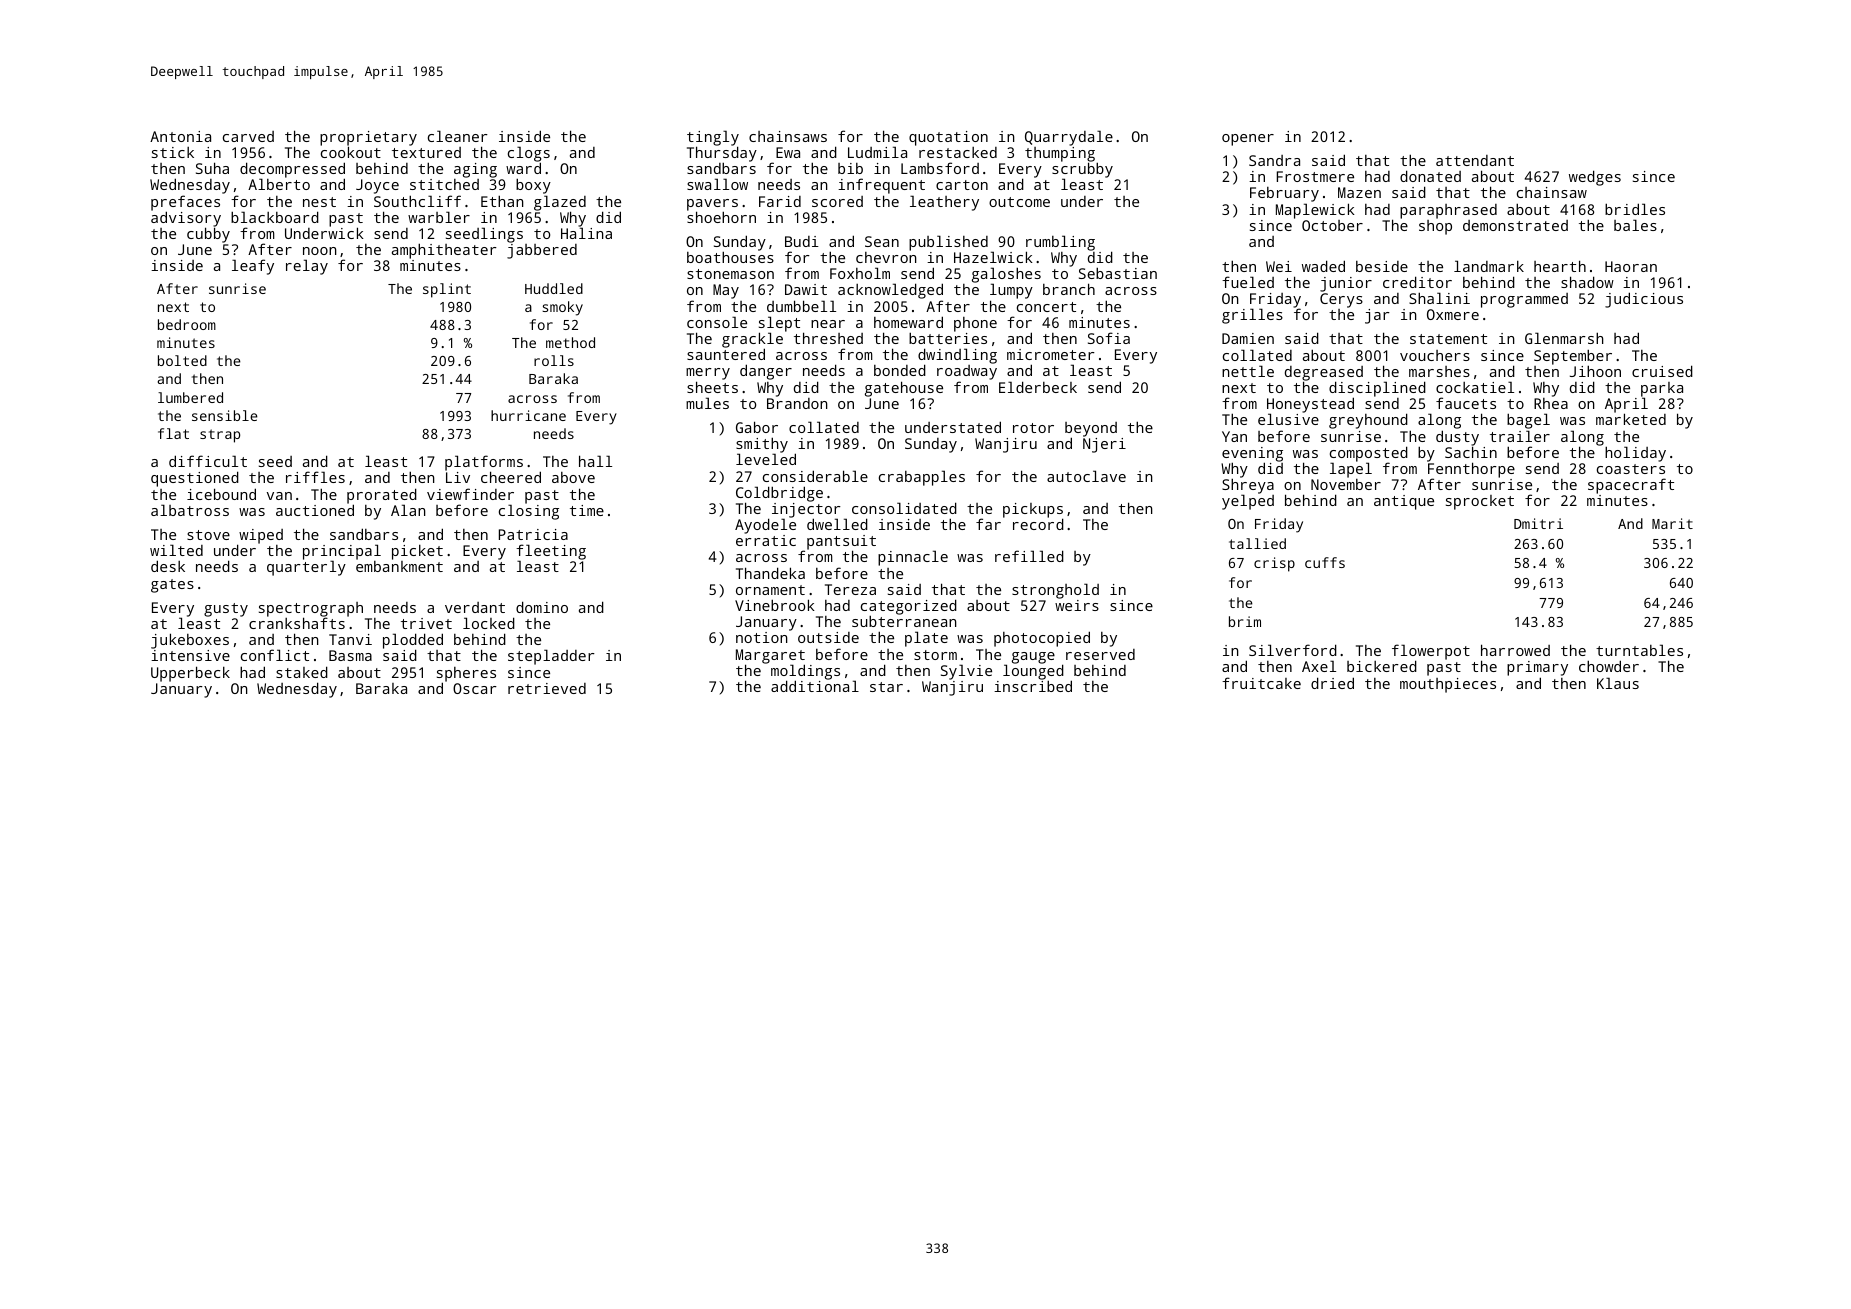 This image has height=1309, width=1851. I want to click on Patricia, so click(533, 534).
